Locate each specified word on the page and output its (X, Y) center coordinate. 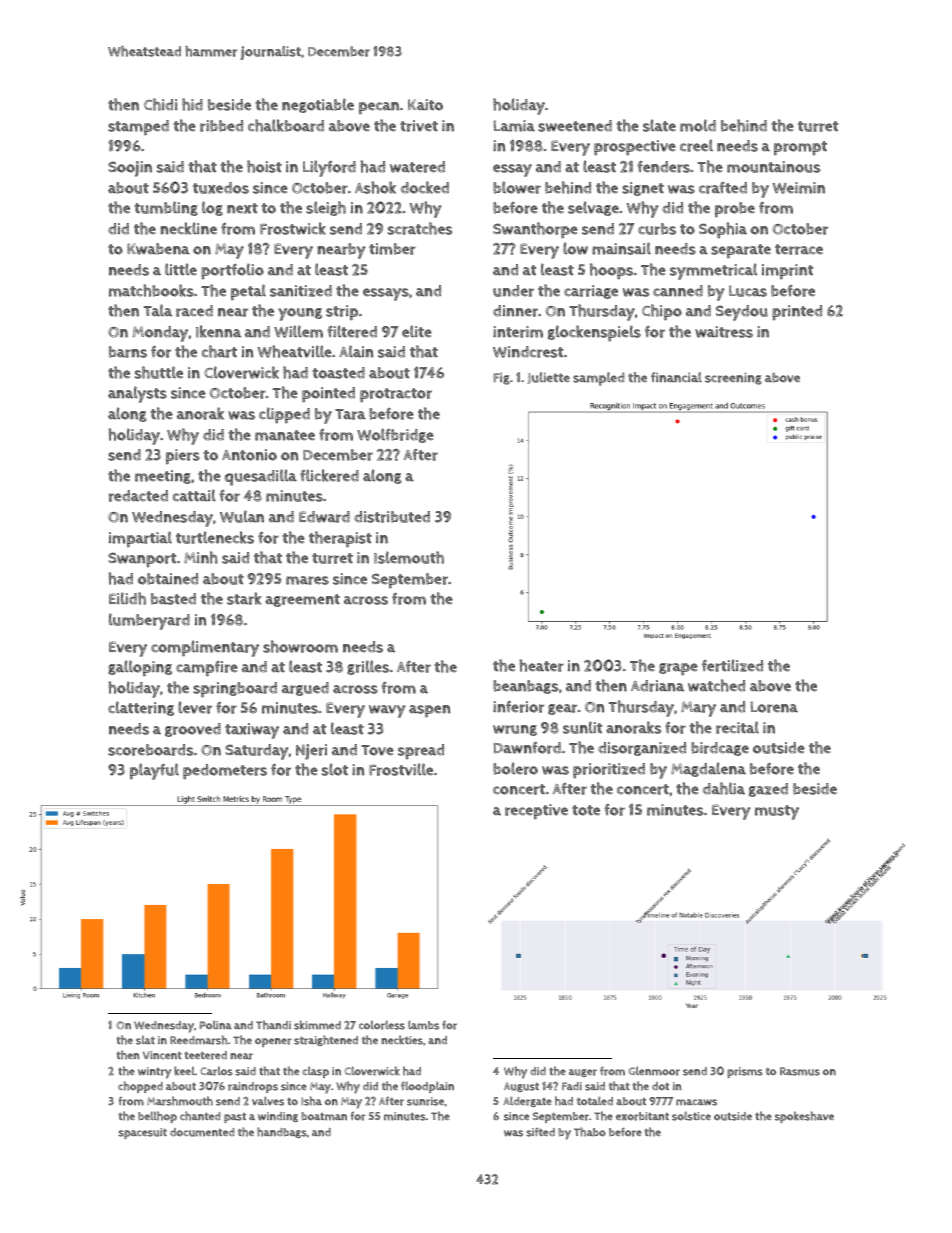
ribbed (221, 126)
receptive (536, 811)
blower (517, 187)
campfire (207, 668)
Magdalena (708, 769)
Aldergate (527, 1101)
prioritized (609, 771)
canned (678, 291)
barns (128, 352)
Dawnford (527, 748)
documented (202, 1132)
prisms (745, 1072)
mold (698, 125)
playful (154, 771)
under (513, 291)
